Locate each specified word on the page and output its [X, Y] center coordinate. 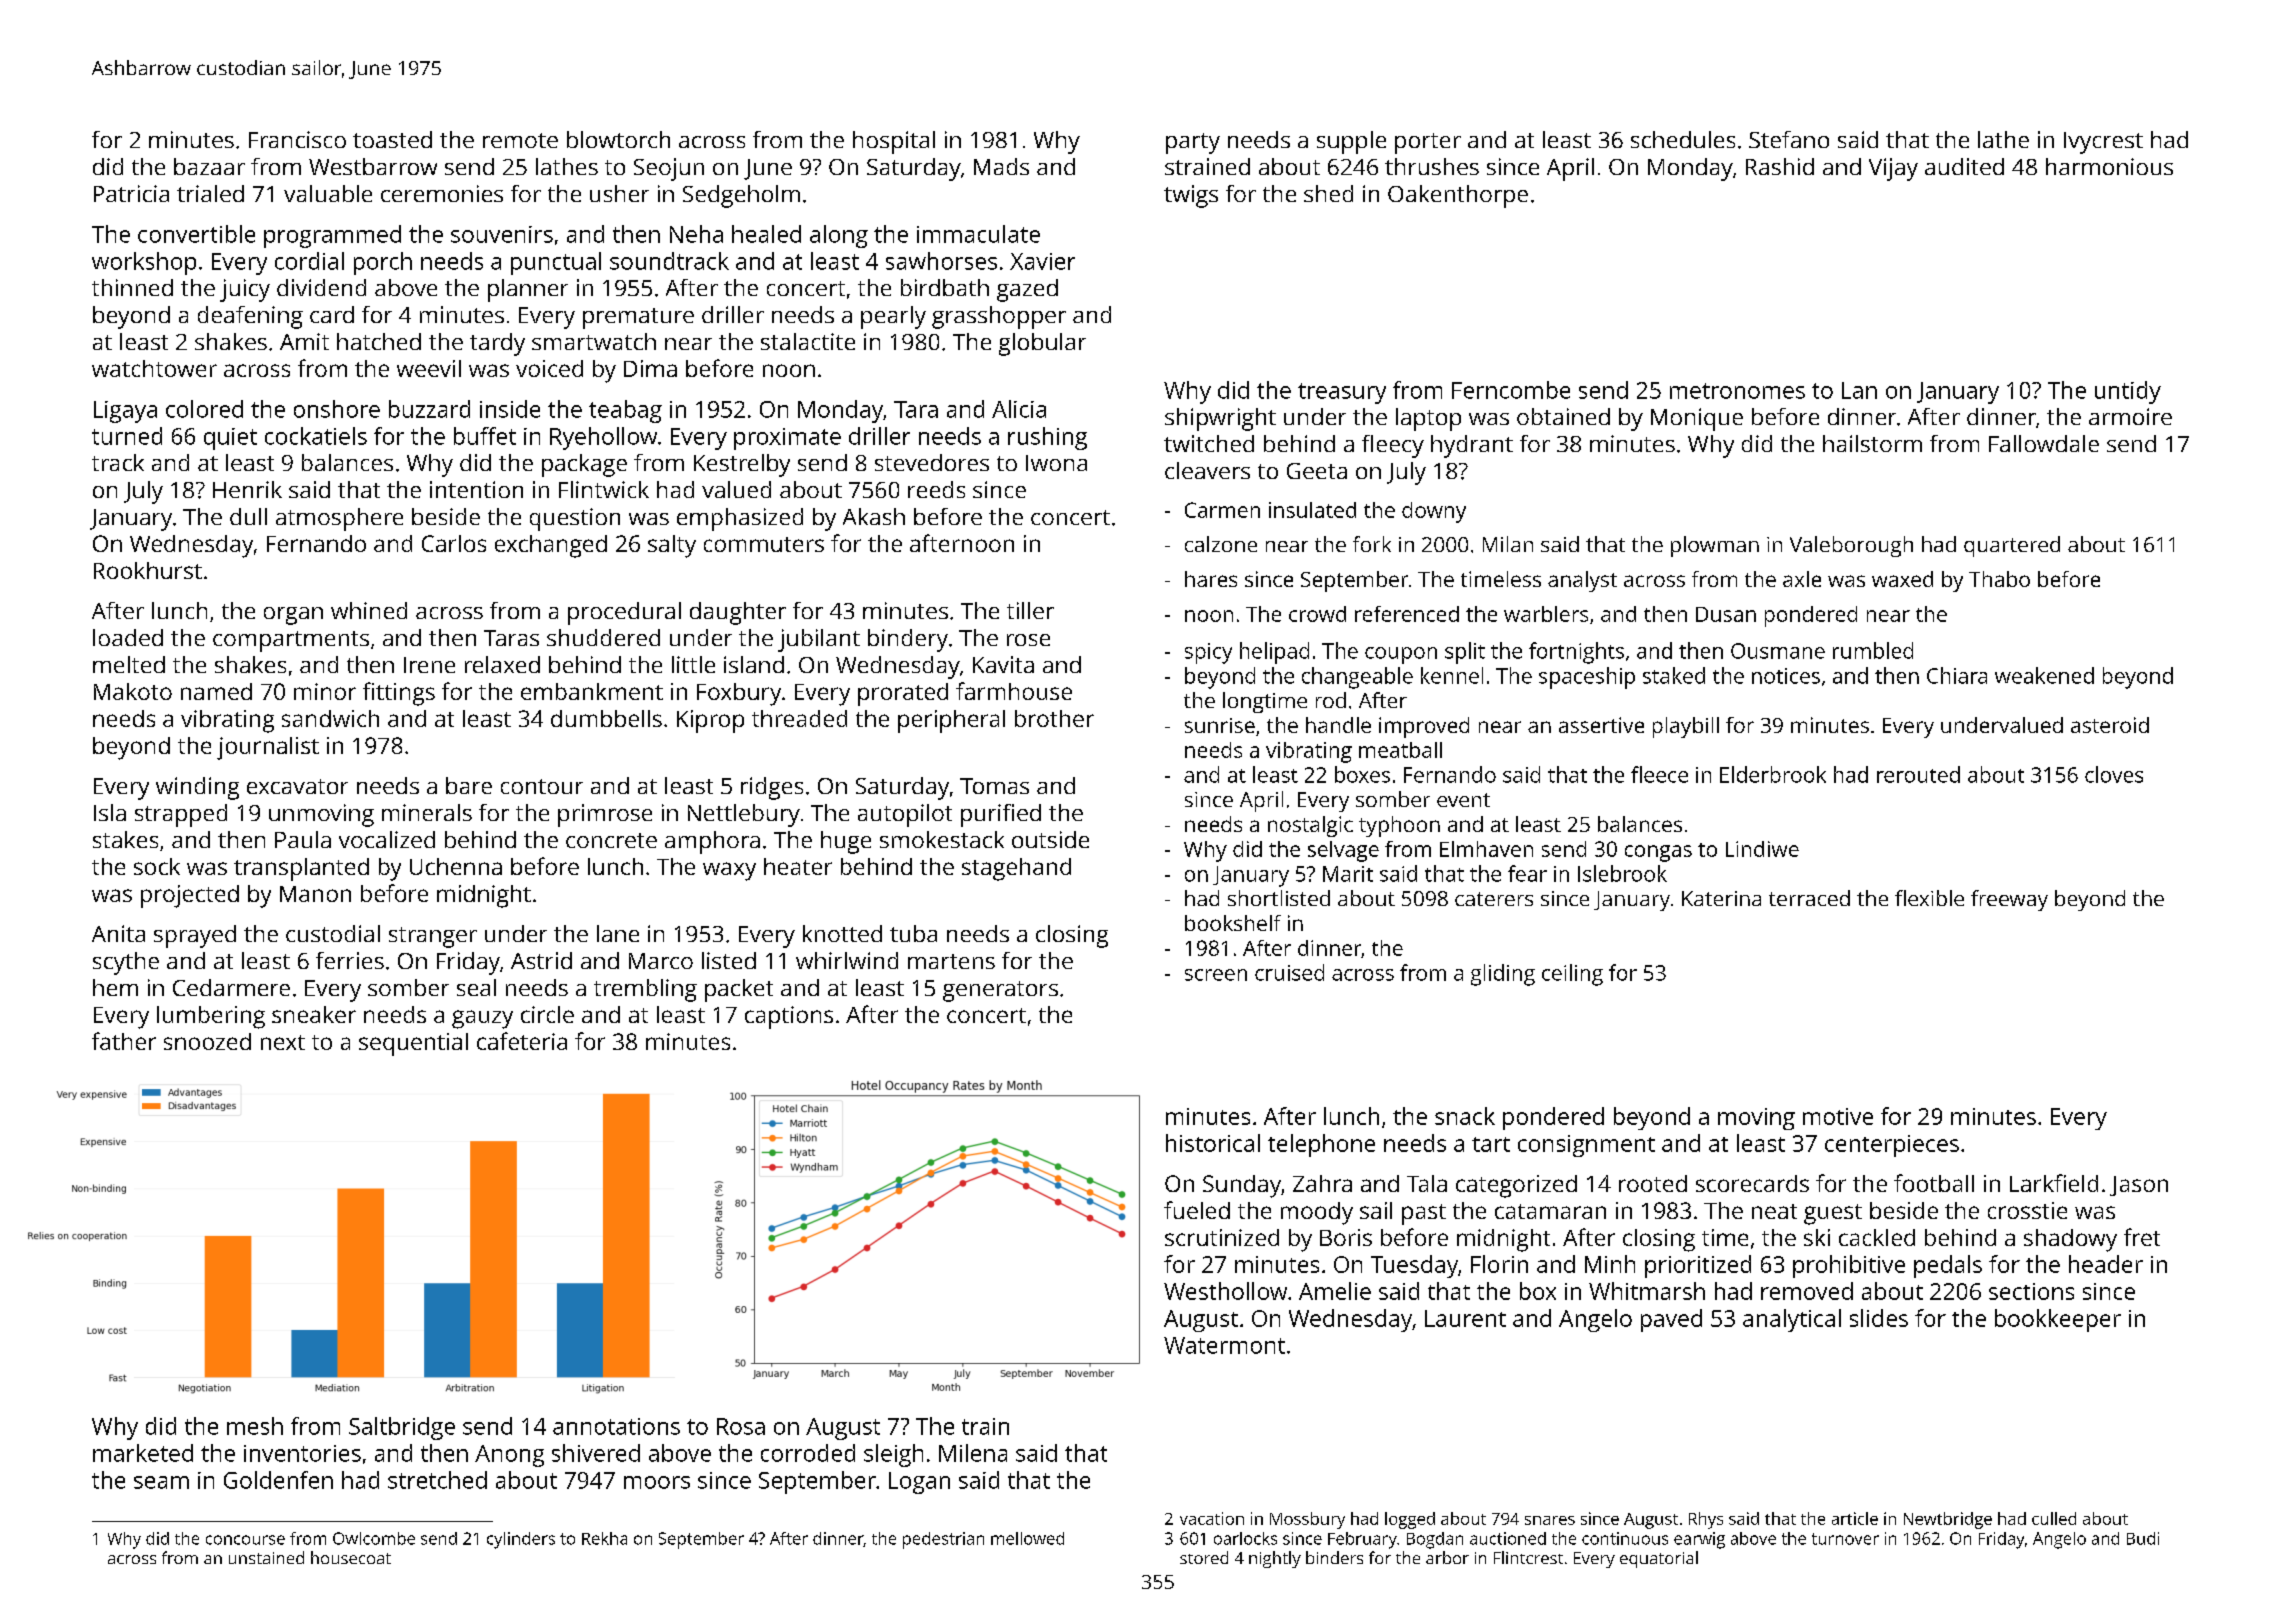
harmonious [2109, 166]
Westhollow [1225, 1291]
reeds [936, 489]
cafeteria [522, 1041]
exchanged [551, 546]
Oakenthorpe [1458, 196]
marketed [143, 1453]
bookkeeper [2058, 1320]
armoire [2130, 416]
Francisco [297, 139]
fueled [1197, 1210]
